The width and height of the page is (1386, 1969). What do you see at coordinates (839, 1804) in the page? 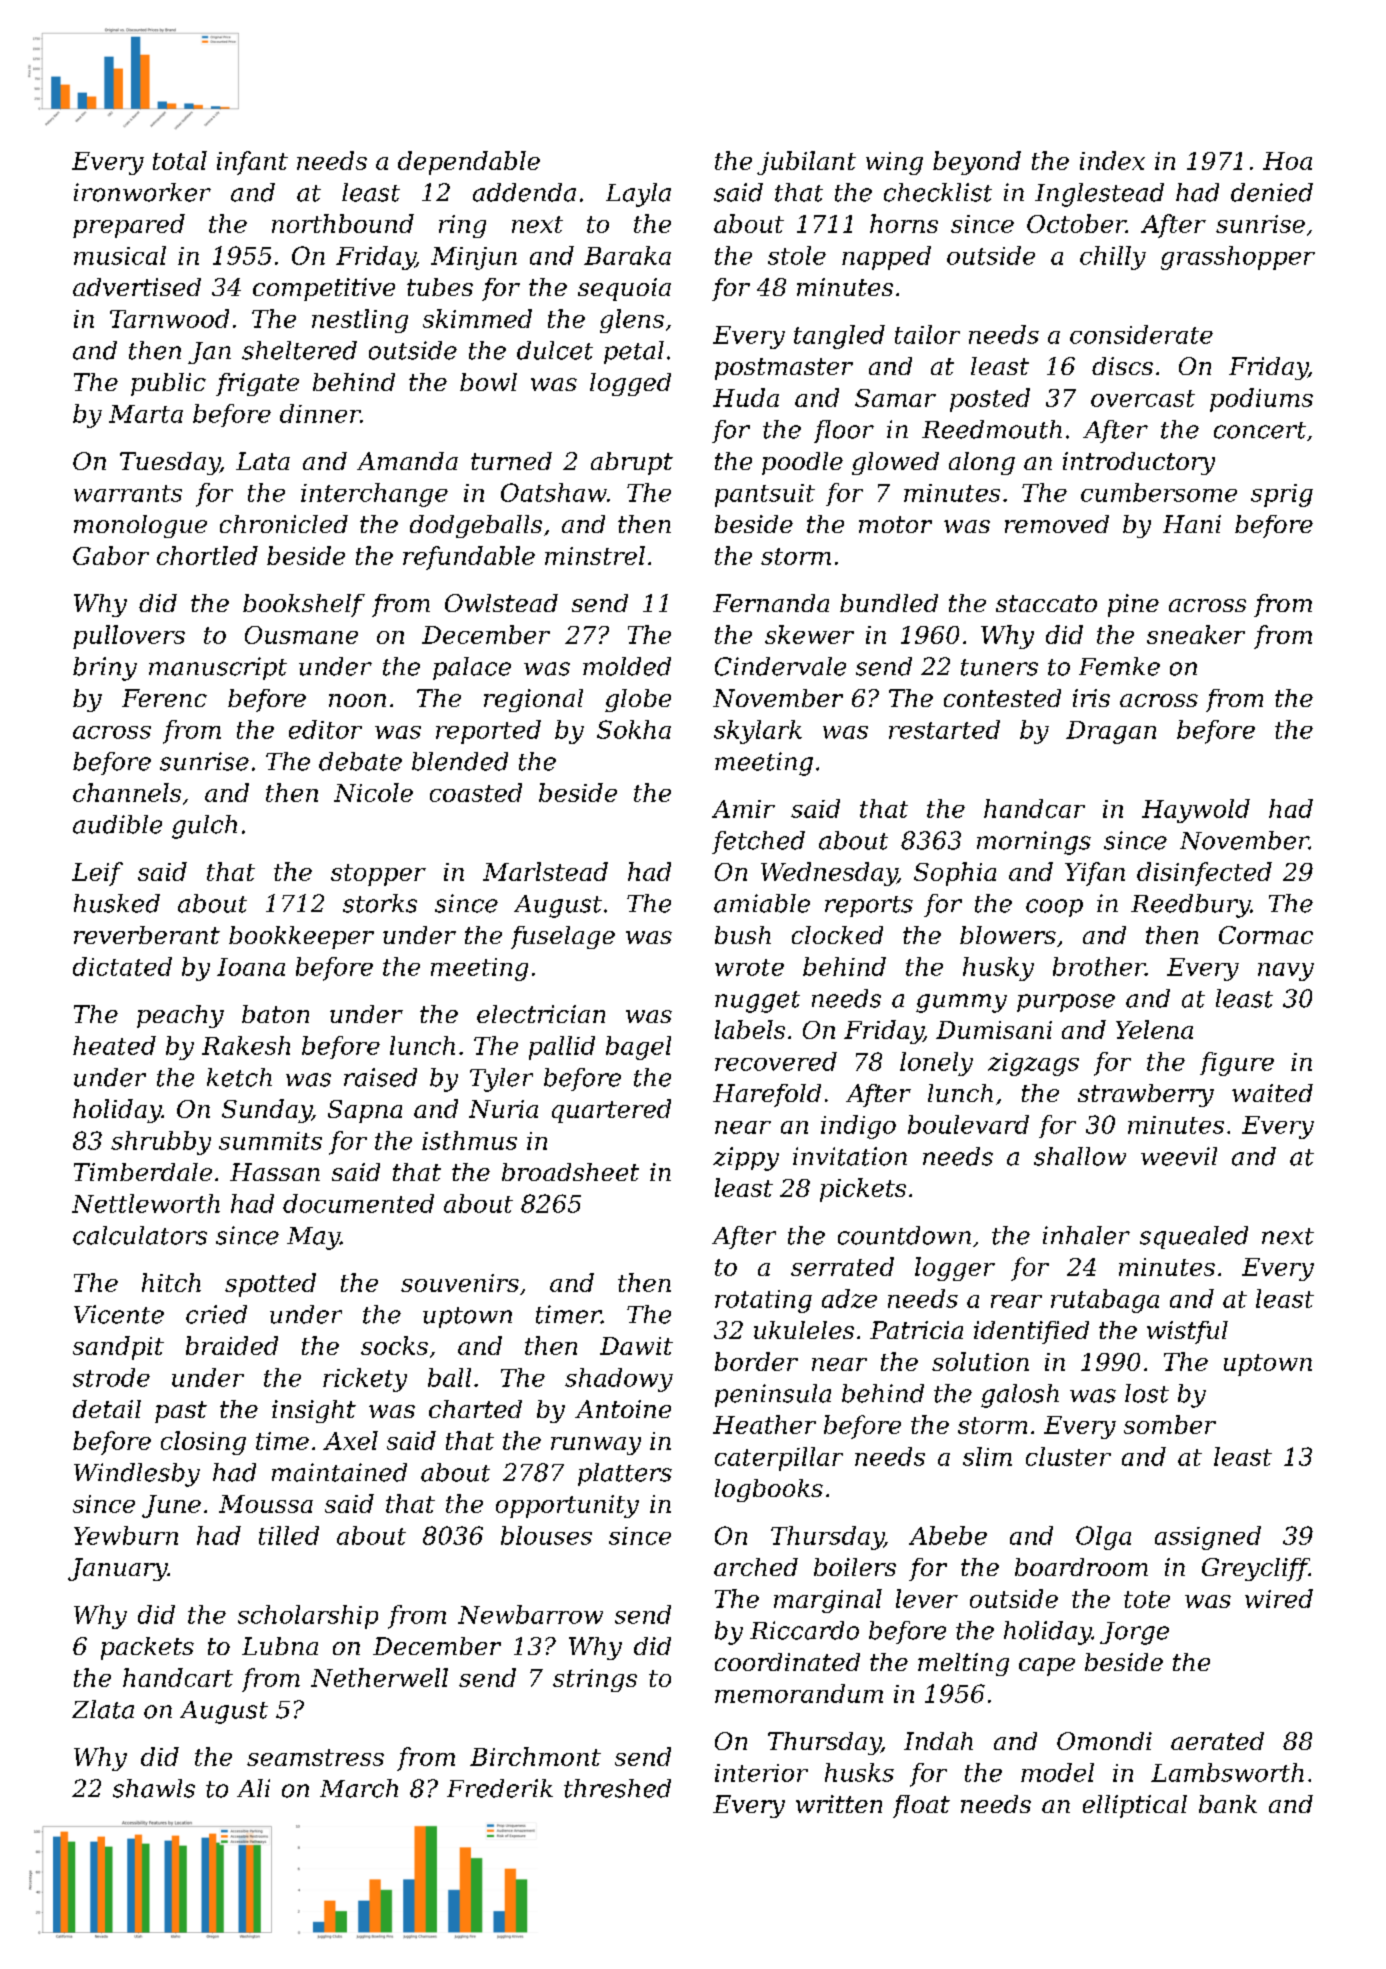
I see `written` at bounding box center [839, 1804].
